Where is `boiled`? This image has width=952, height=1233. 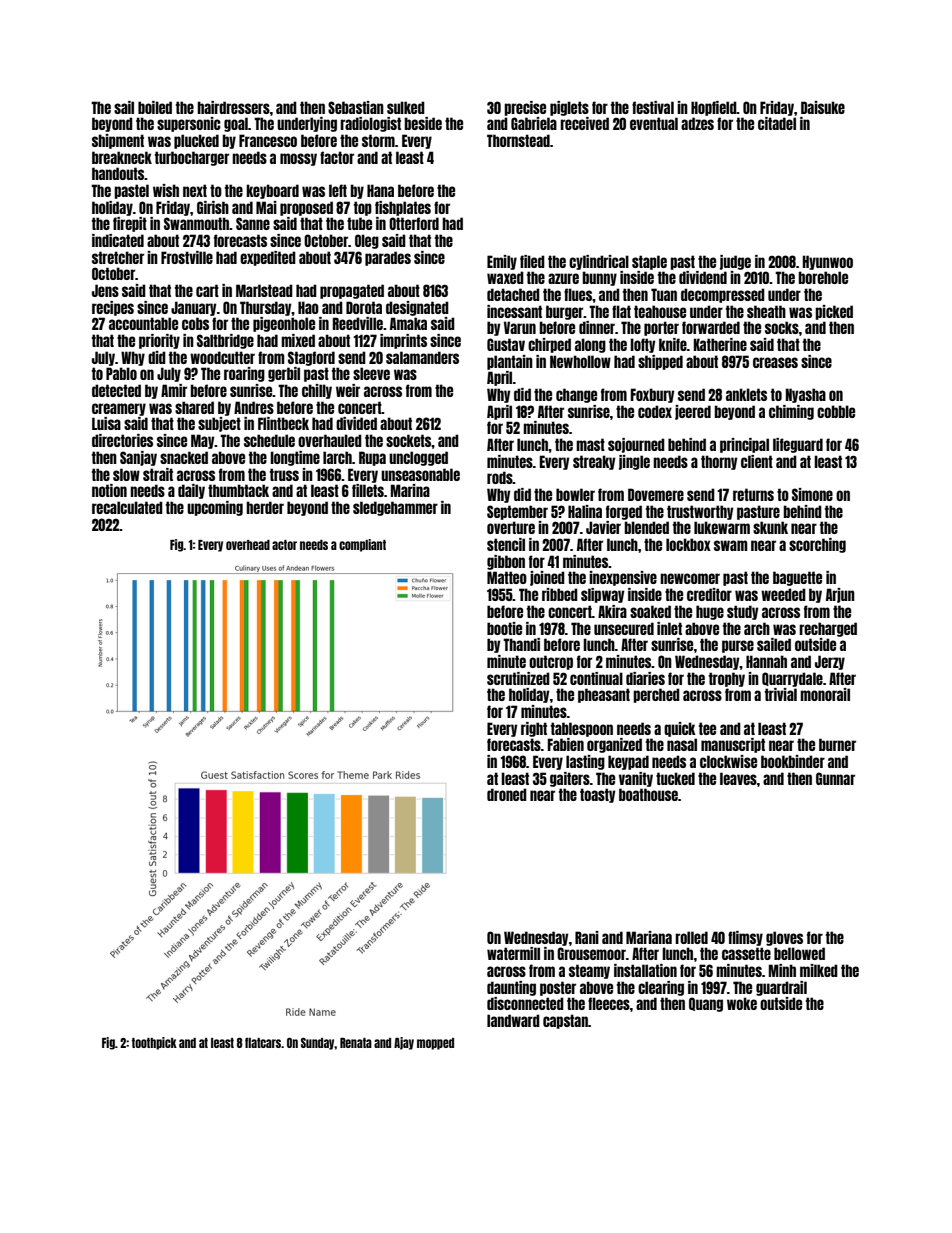
boiled is located at coordinates (155, 107).
